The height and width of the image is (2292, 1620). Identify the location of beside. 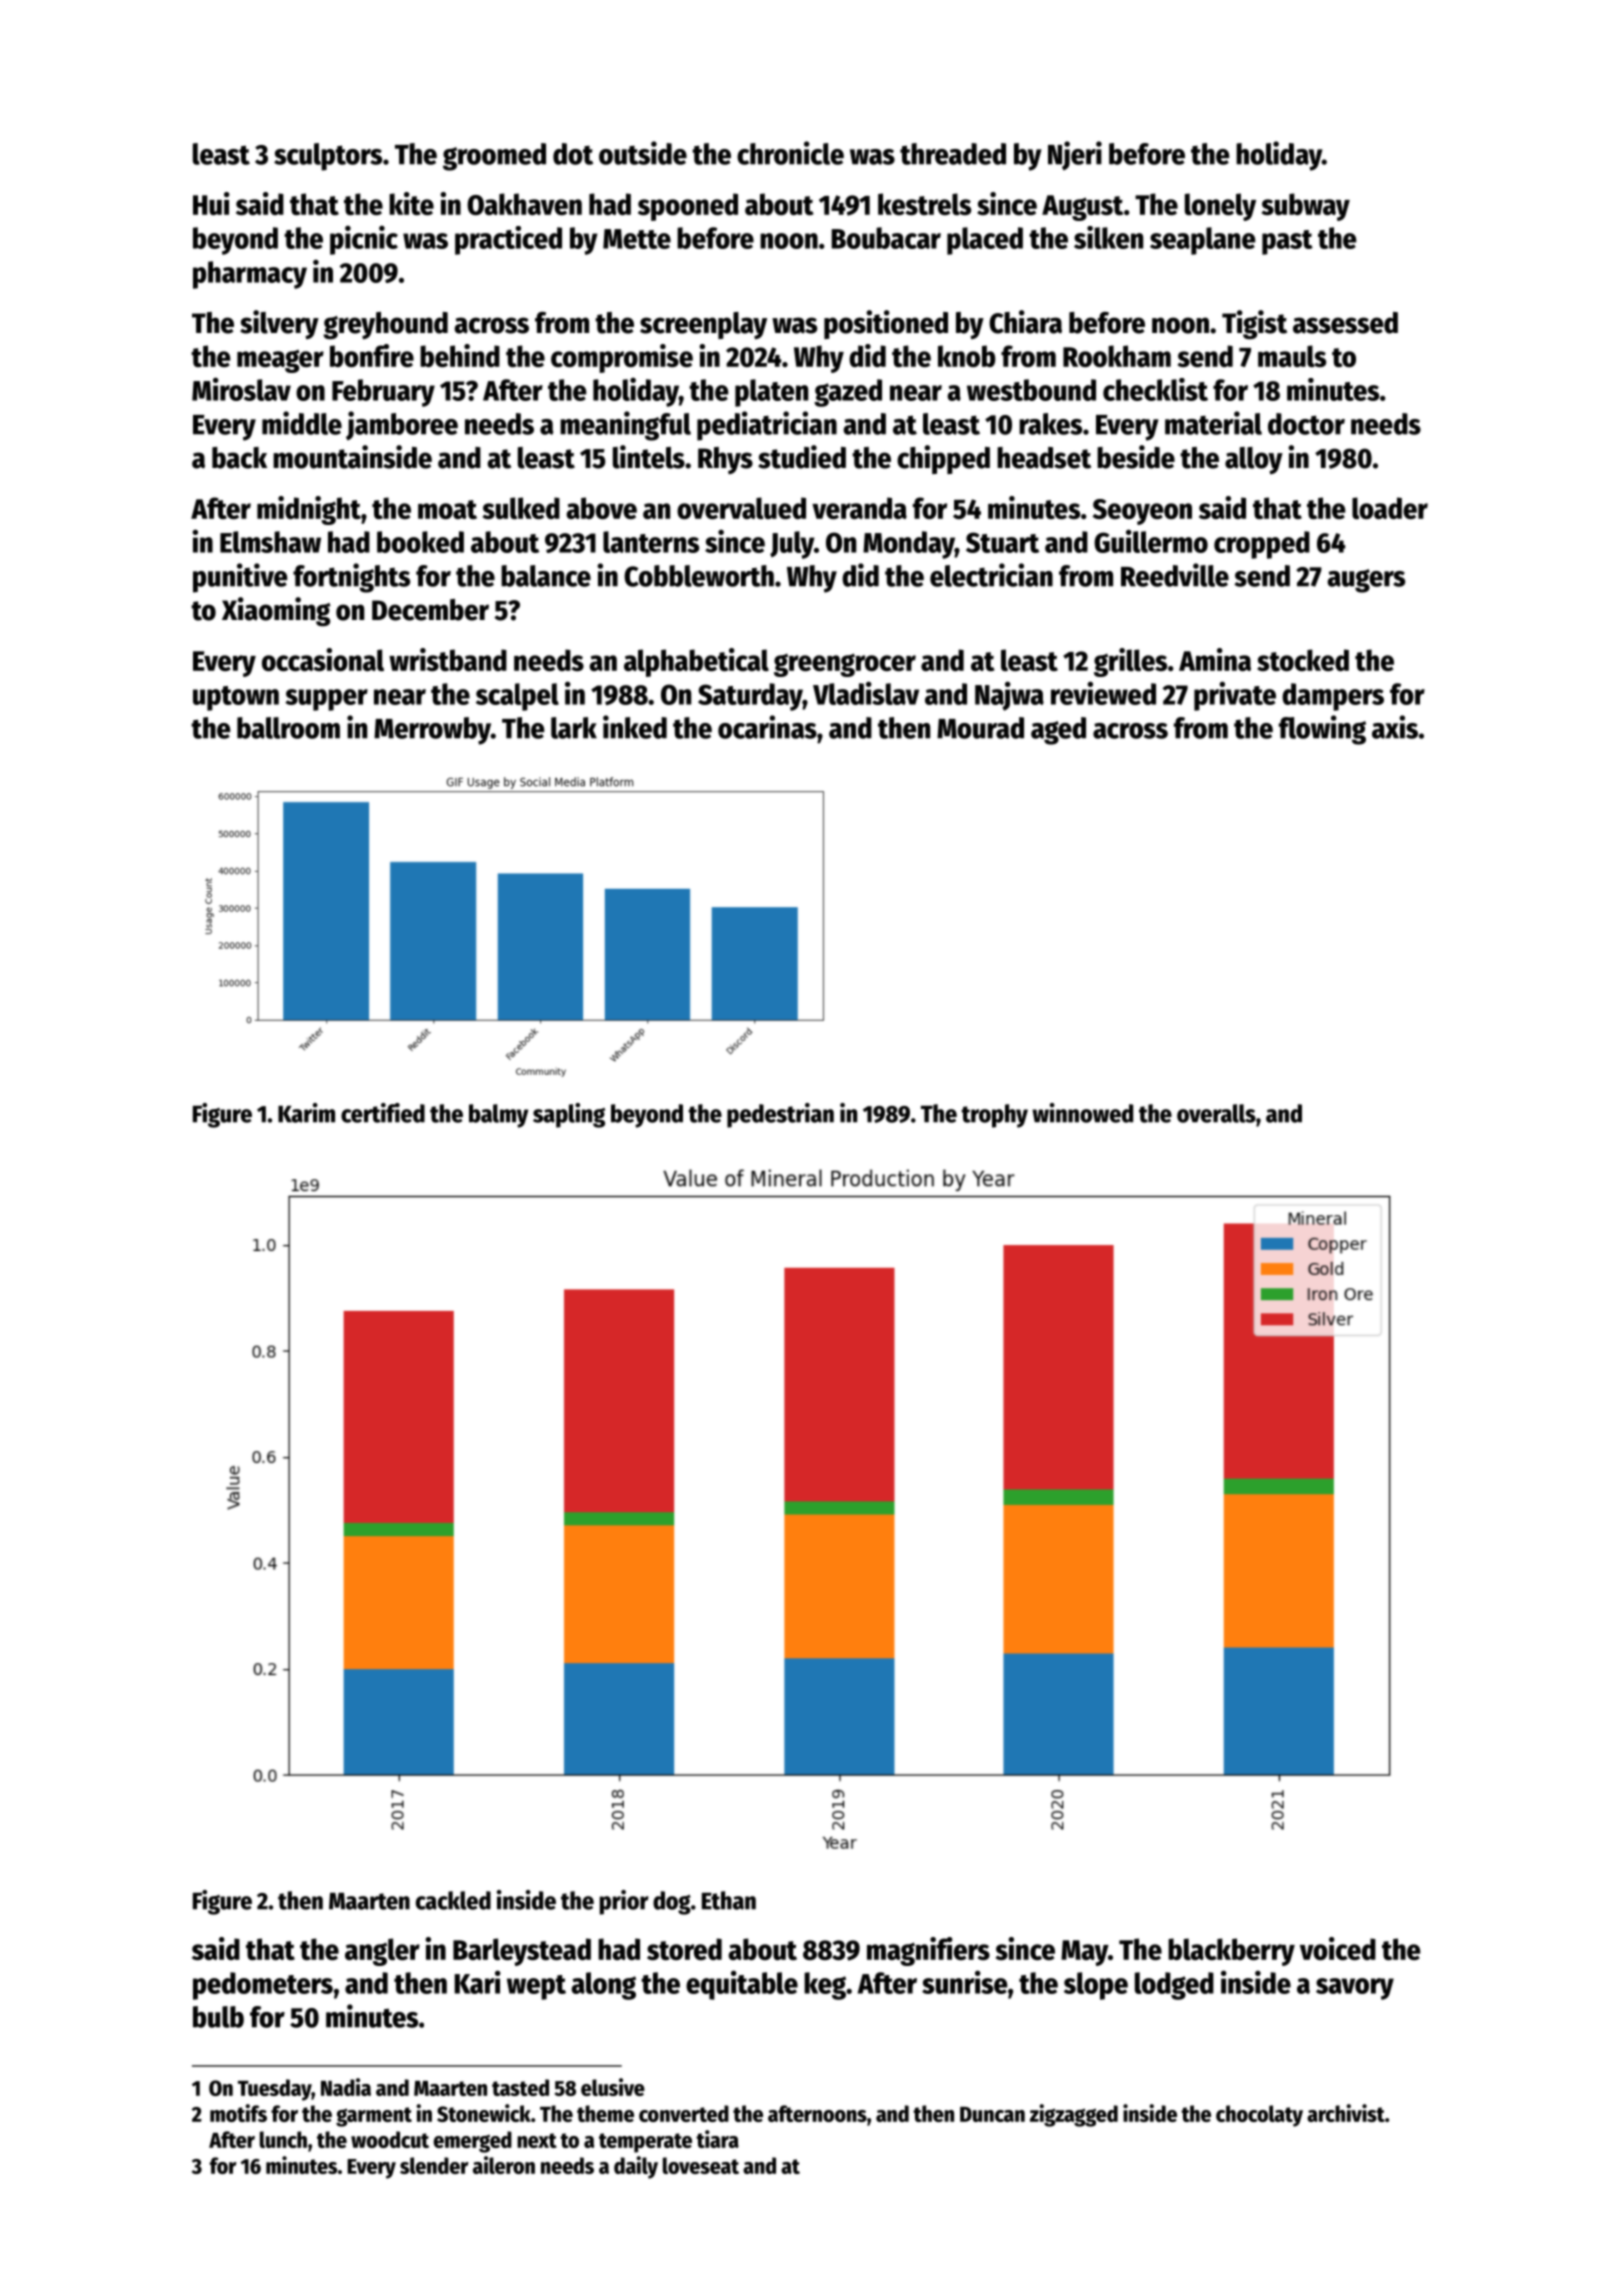
(1136, 457).
